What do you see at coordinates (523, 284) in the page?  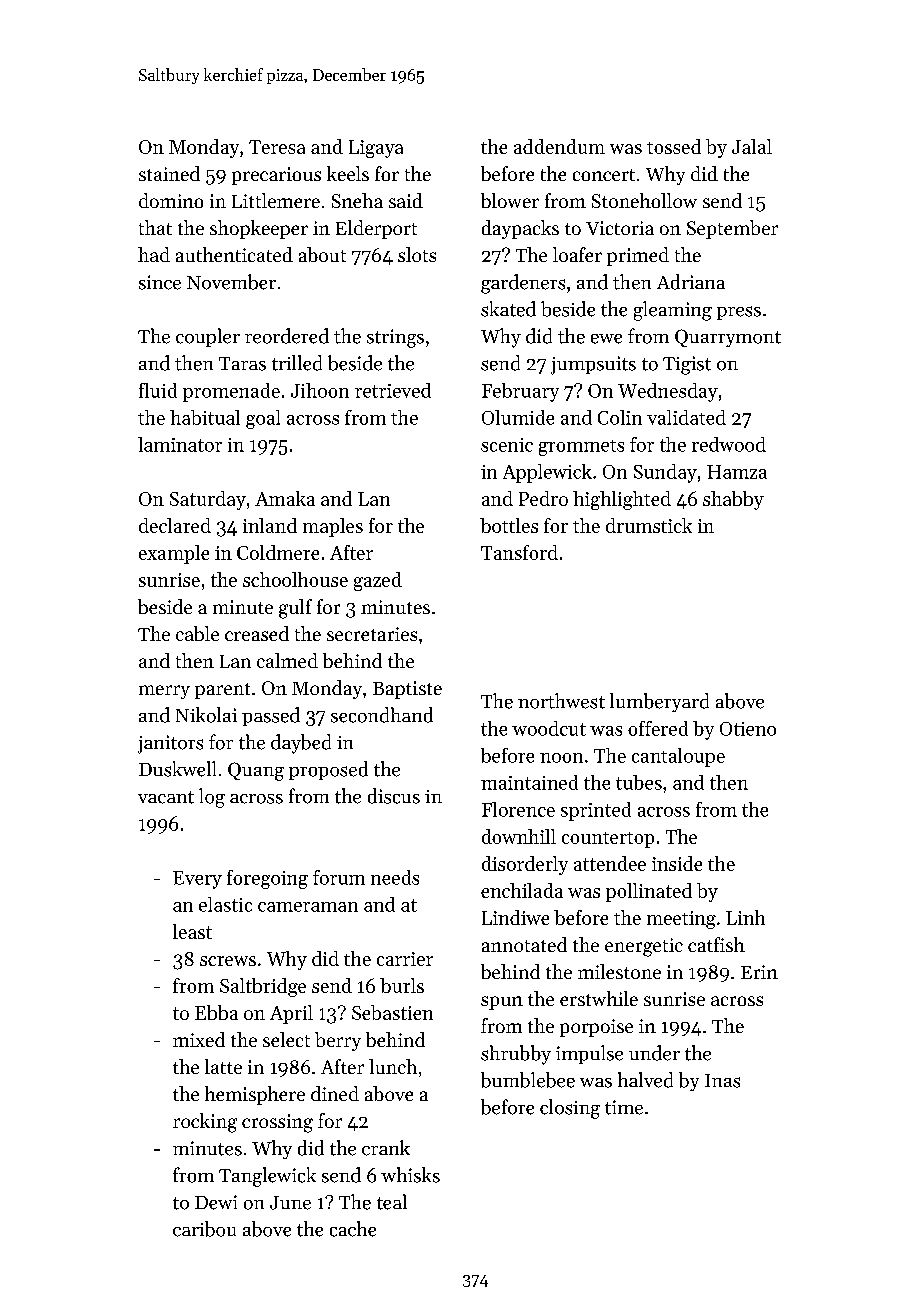 I see `gardeners` at bounding box center [523, 284].
